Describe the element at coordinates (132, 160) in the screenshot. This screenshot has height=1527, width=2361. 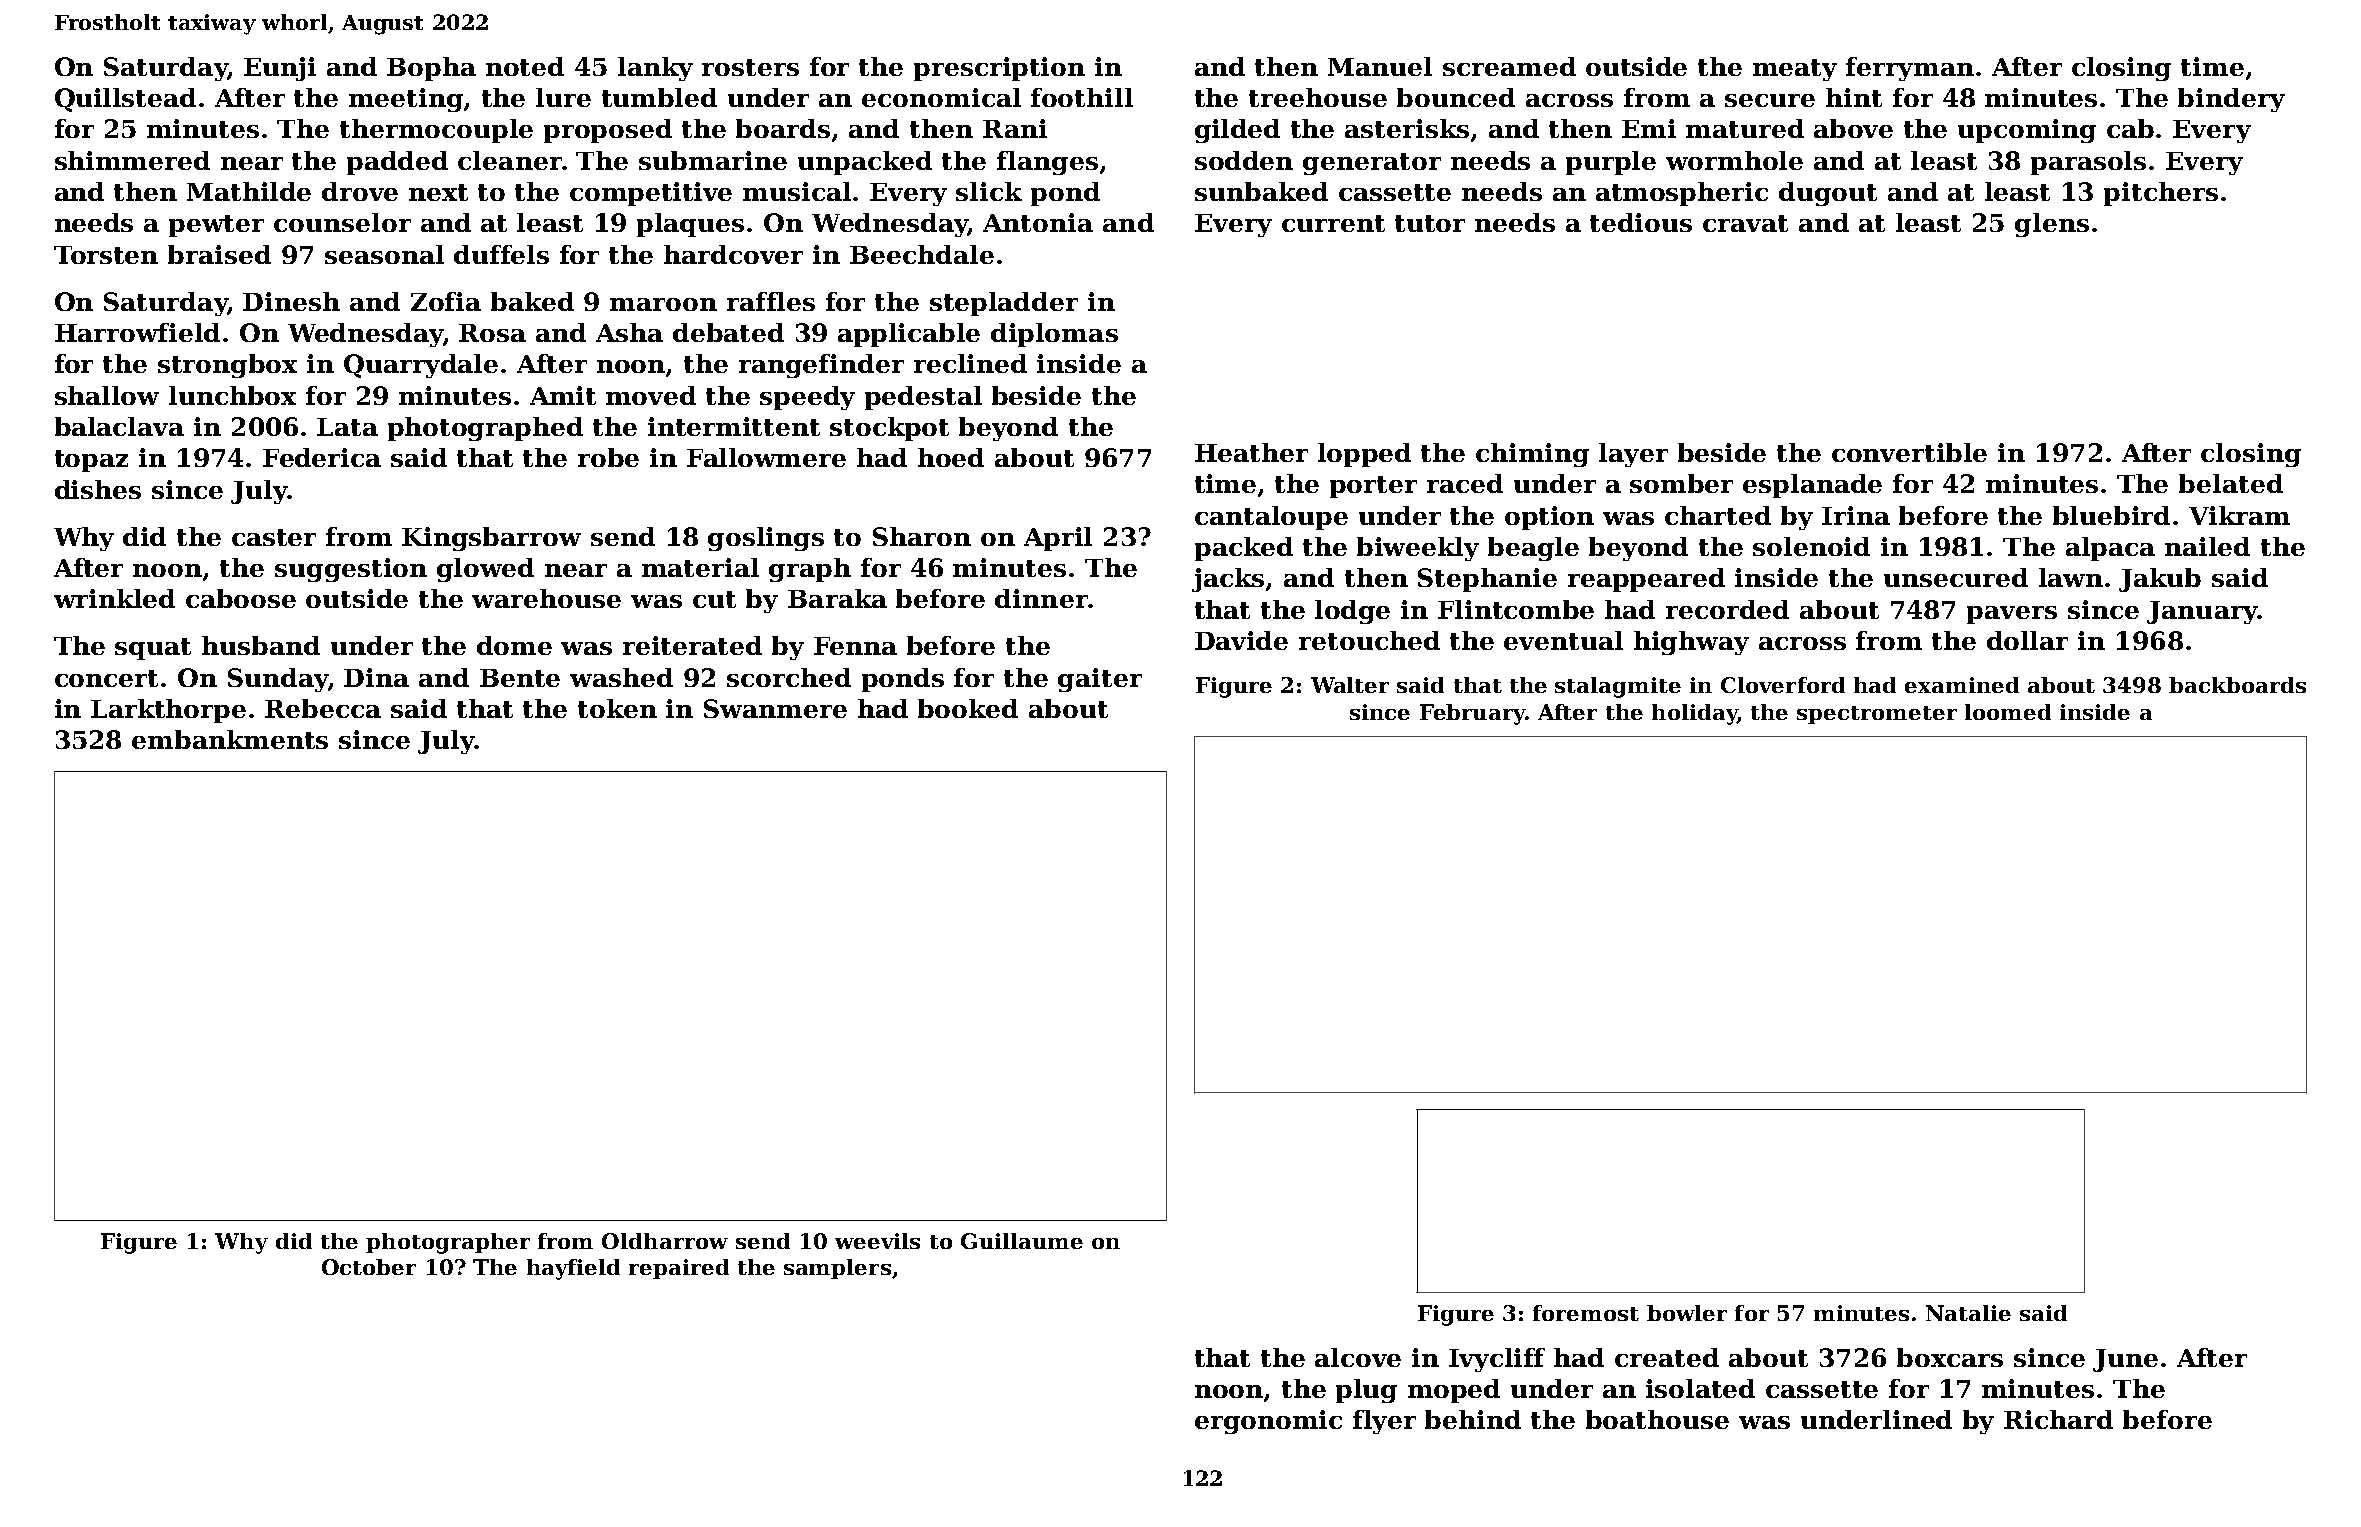
I see `shimmered` at that location.
